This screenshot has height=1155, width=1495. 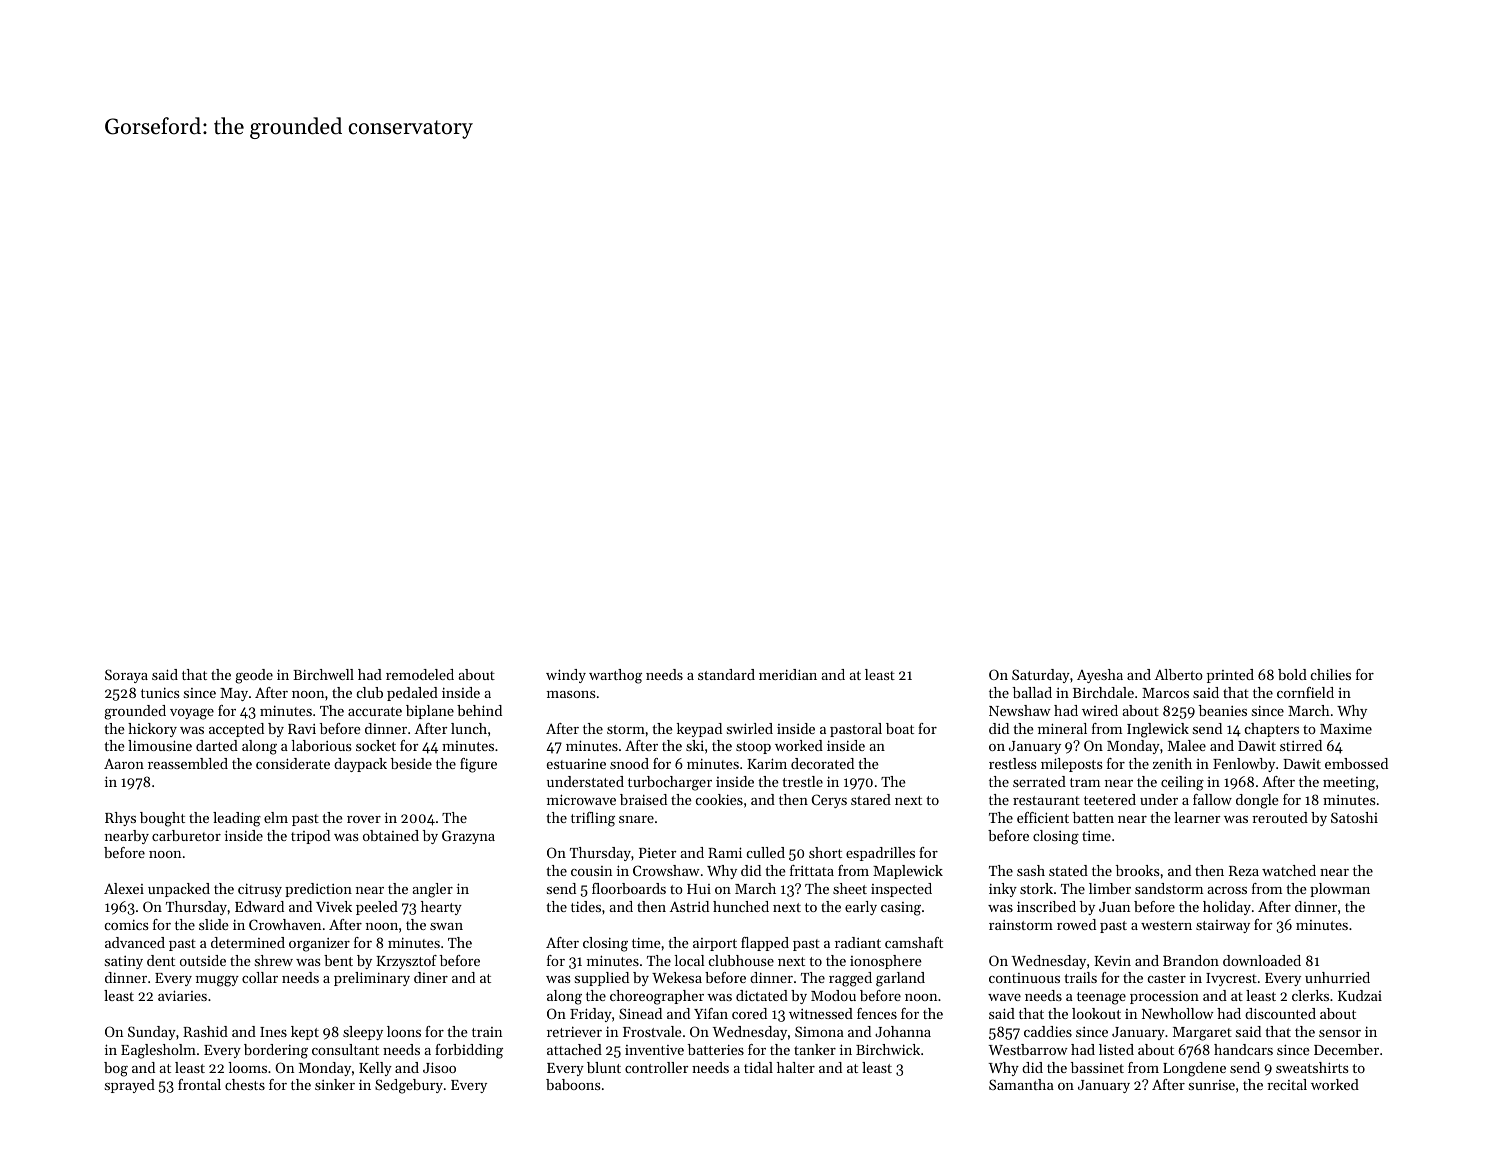 What do you see at coordinates (657, 853) in the screenshot?
I see `Pieter` at bounding box center [657, 853].
